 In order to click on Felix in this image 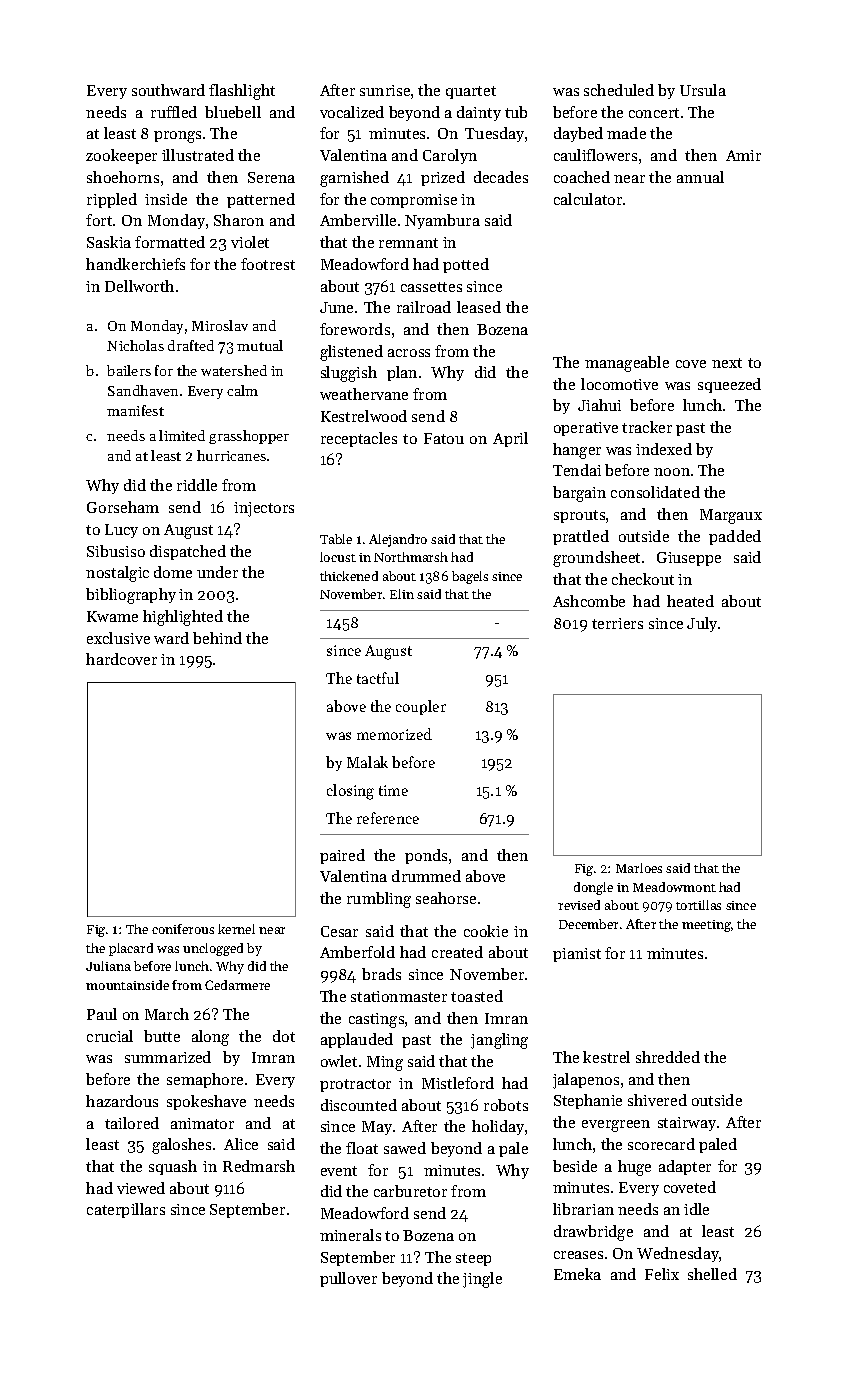, I will do `click(662, 1274)`.
